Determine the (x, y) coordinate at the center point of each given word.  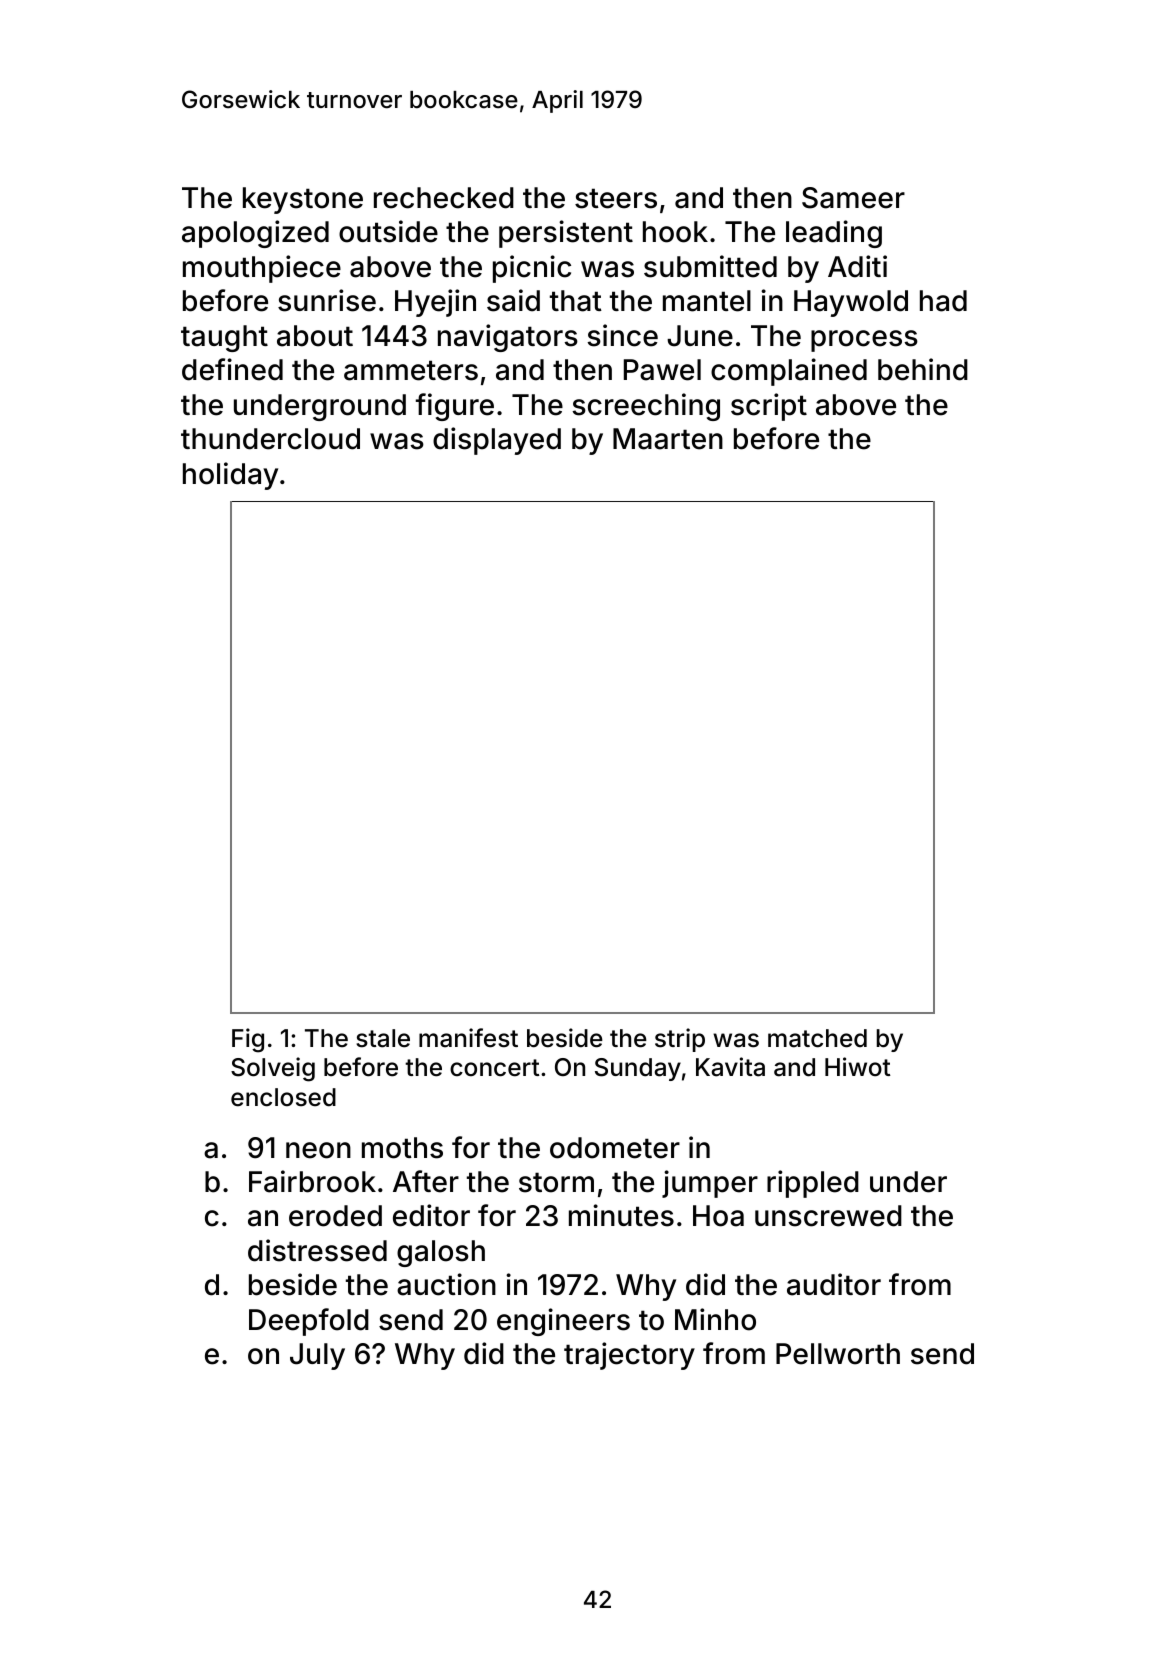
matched (817, 1038)
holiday (230, 476)
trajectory (629, 1356)
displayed (497, 441)
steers (616, 198)
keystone (303, 200)
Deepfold (309, 1322)
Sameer (853, 198)
